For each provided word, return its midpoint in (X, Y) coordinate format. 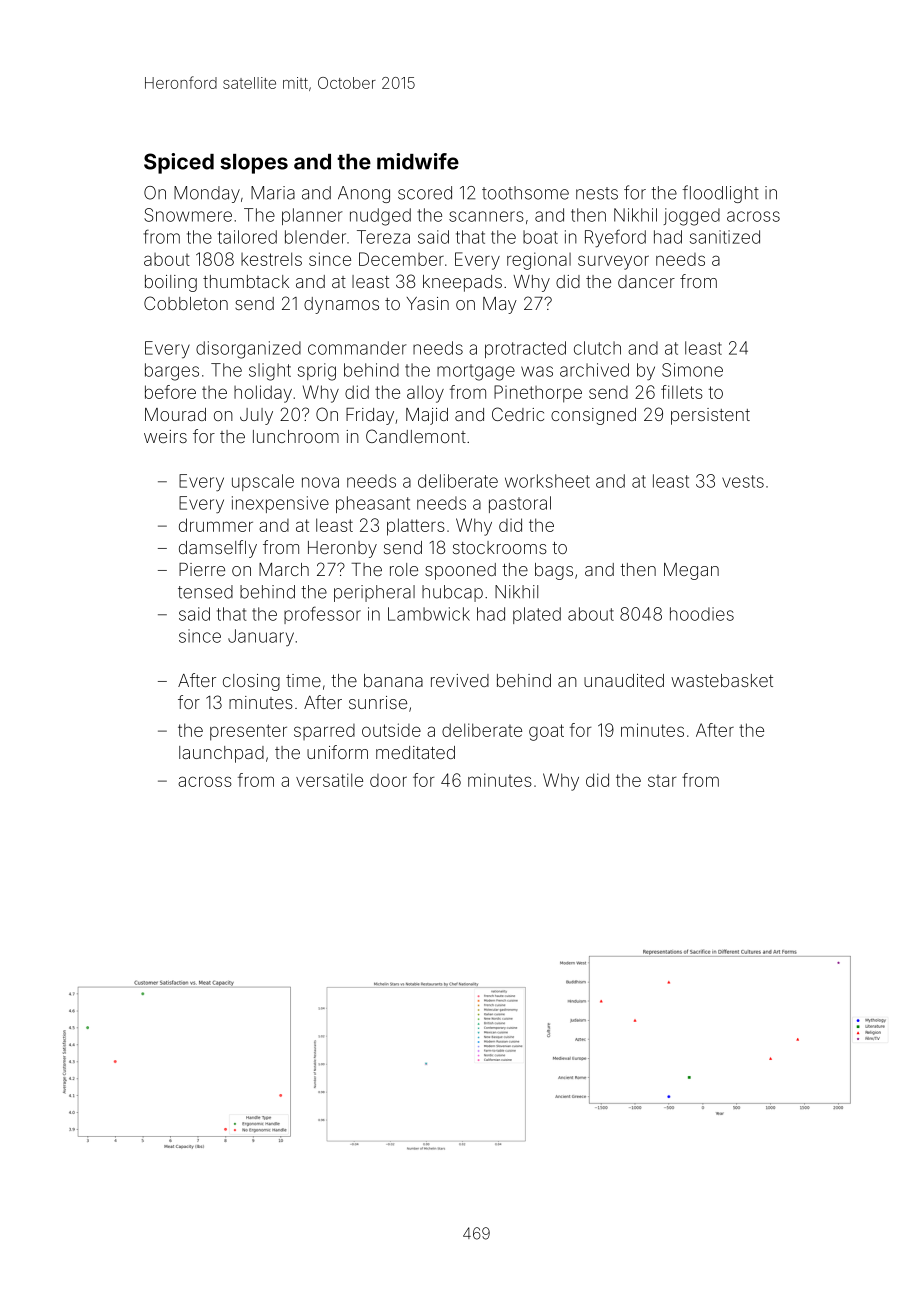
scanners (486, 216)
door (388, 780)
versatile (329, 780)
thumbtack (246, 281)
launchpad (221, 754)
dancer (646, 281)
